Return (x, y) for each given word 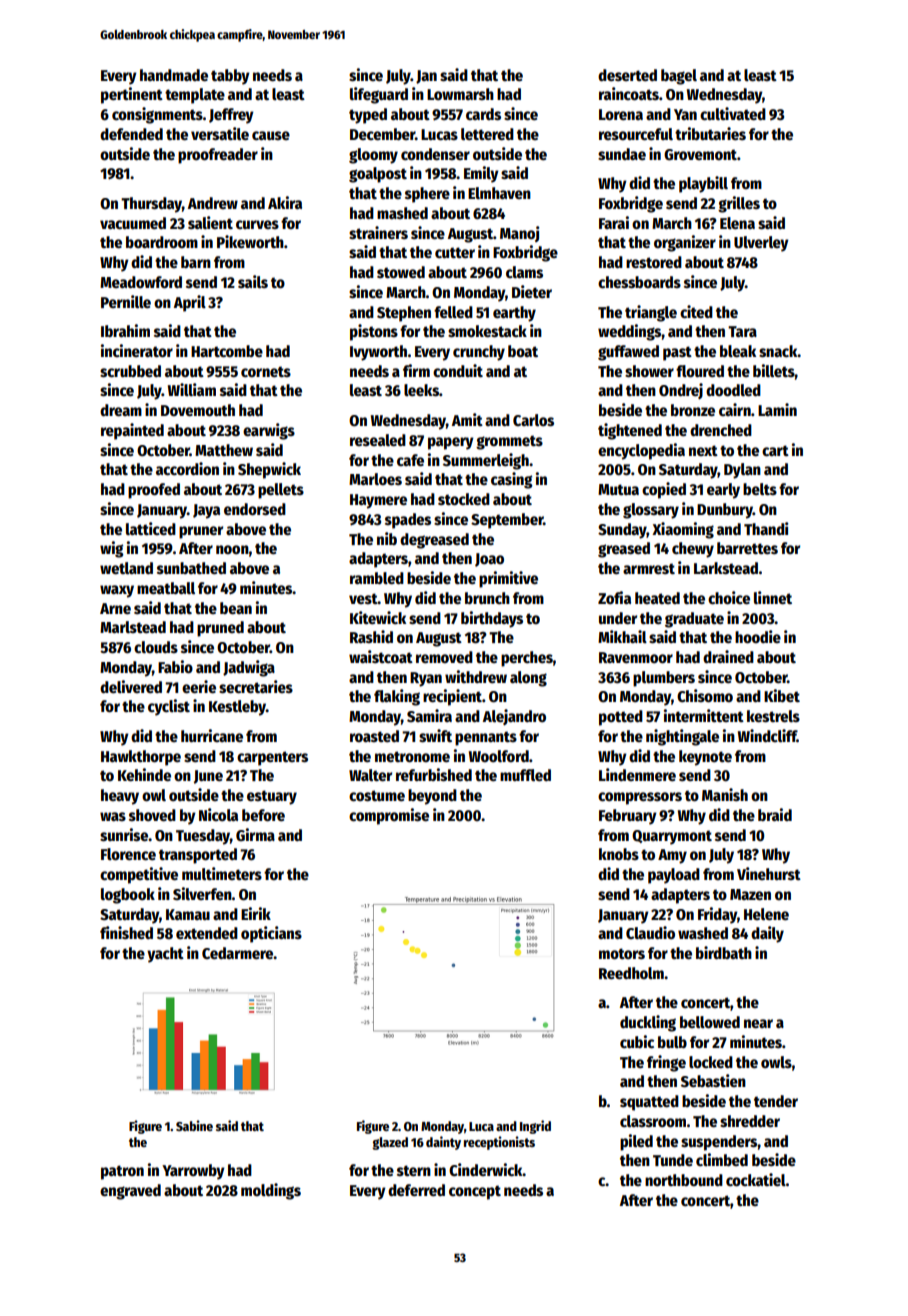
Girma (255, 834)
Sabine (194, 1125)
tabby (230, 77)
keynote (705, 758)
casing (511, 480)
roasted (374, 736)
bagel (679, 77)
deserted (627, 75)
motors (622, 954)
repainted (132, 431)
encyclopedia (641, 451)
